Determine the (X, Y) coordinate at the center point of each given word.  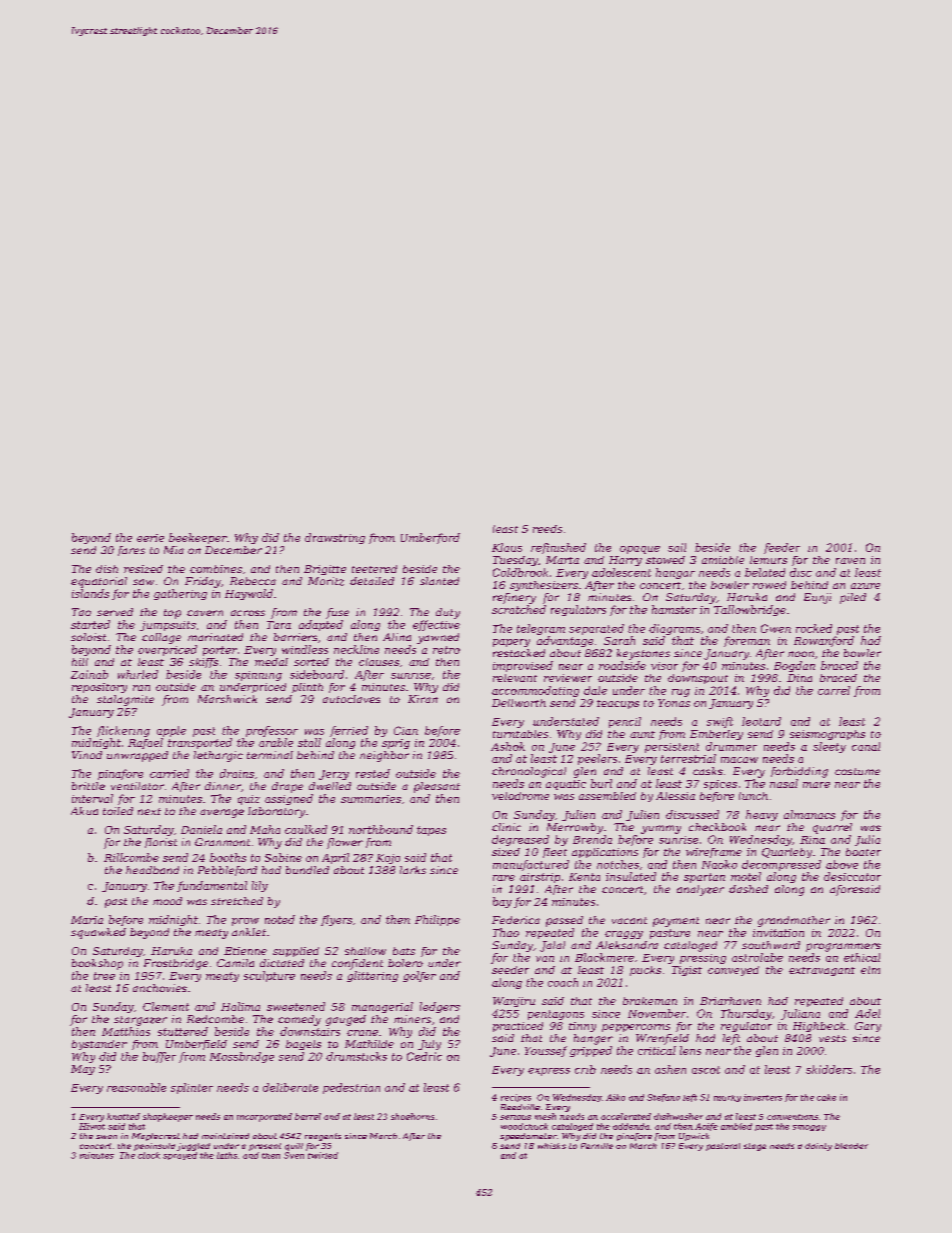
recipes (516, 1098)
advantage (565, 641)
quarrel (832, 828)
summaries (371, 799)
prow (245, 922)
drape (287, 787)
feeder (782, 548)
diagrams (674, 629)
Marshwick (227, 699)
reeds (547, 529)
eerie (150, 538)
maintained (225, 1136)
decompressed (781, 865)
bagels (303, 1045)
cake (826, 1097)
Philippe (437, 920)
